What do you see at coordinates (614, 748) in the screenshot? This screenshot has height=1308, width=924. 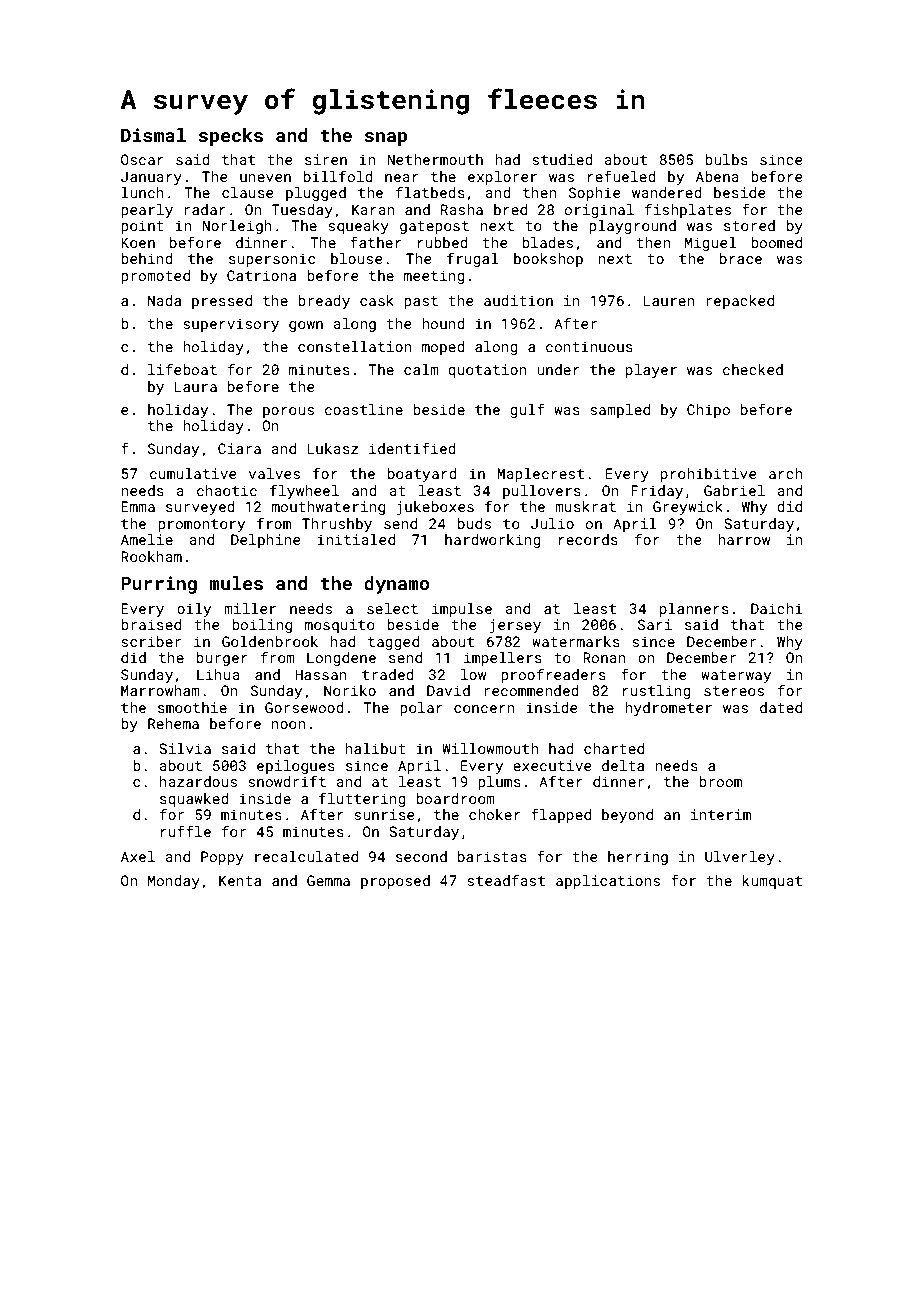 I see `charted` at bounding box center [614, 748].
